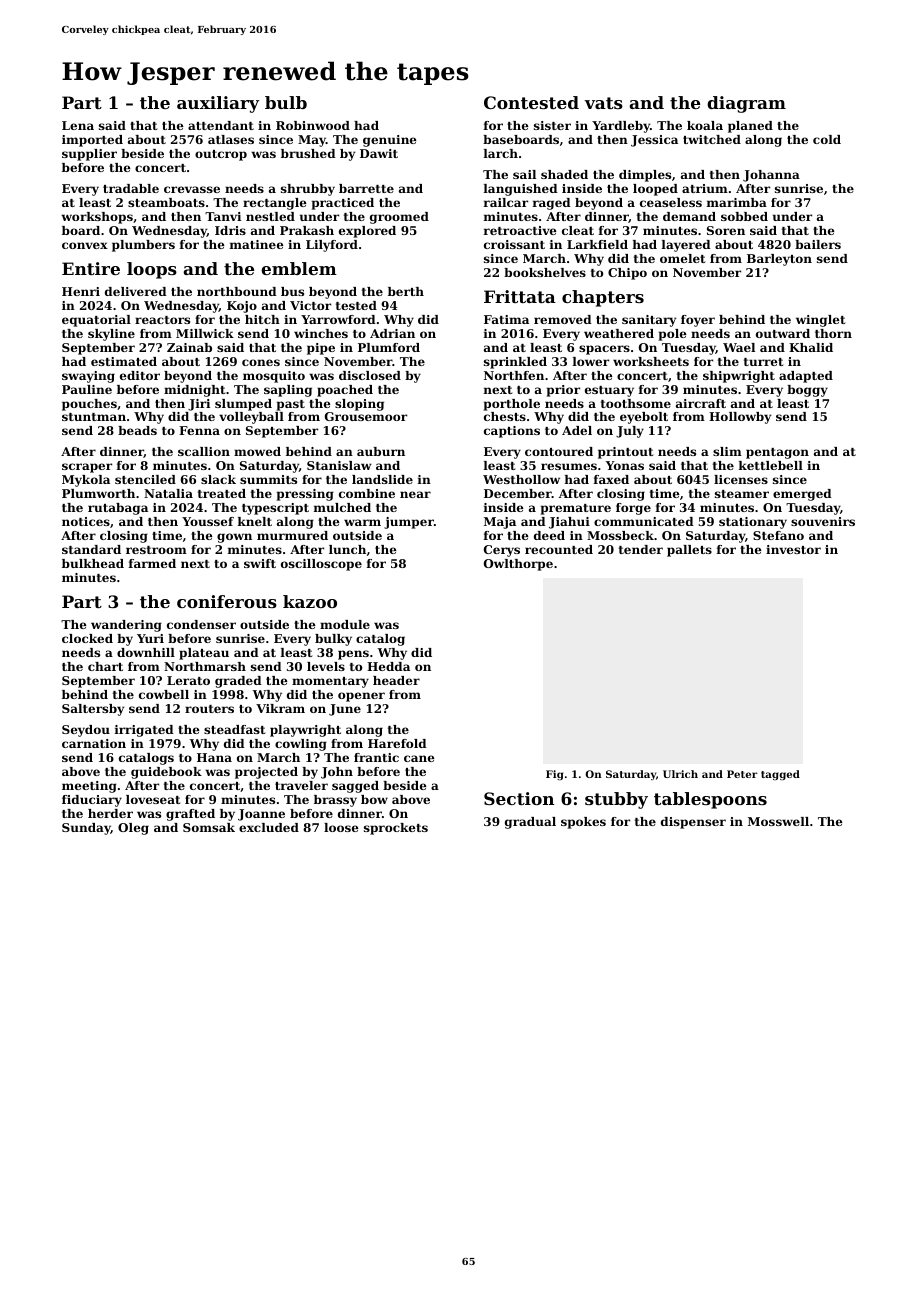  What do you see at coordinates (750, 127) in the image?
I see `planed` at bounding box center [750, 127].
